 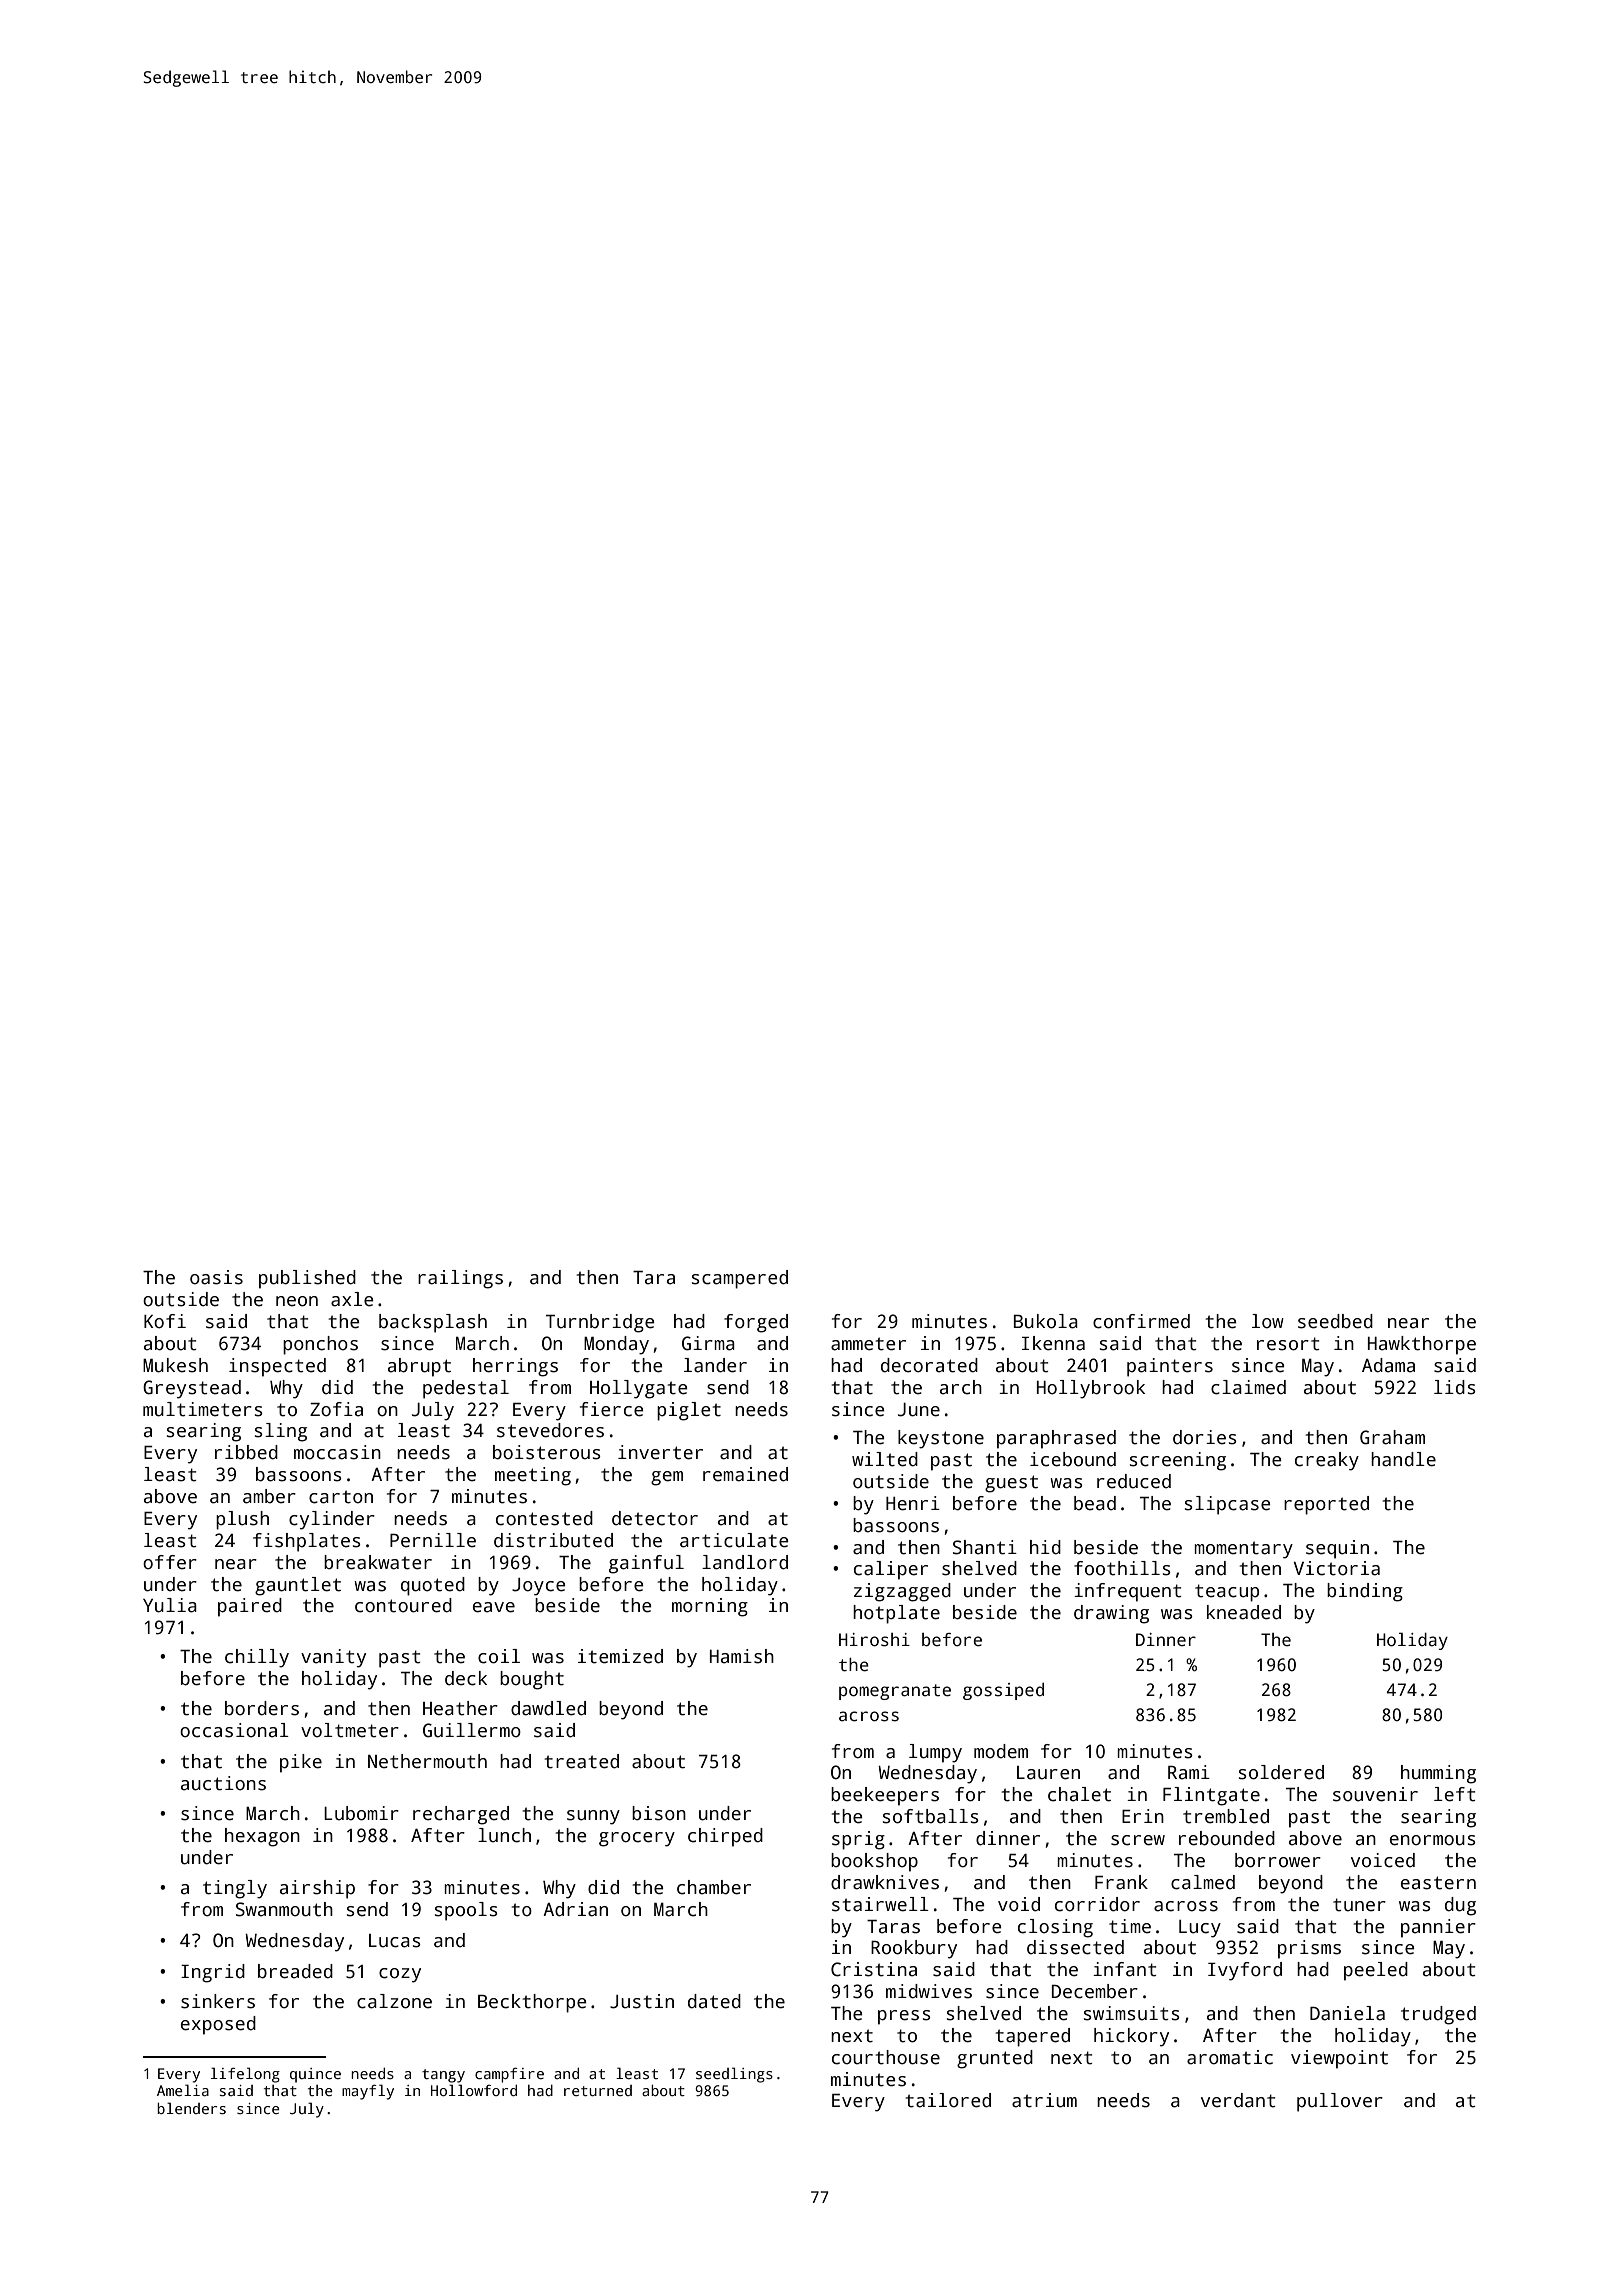 I want to click on Adama, so click(x=1388, y=1365).
